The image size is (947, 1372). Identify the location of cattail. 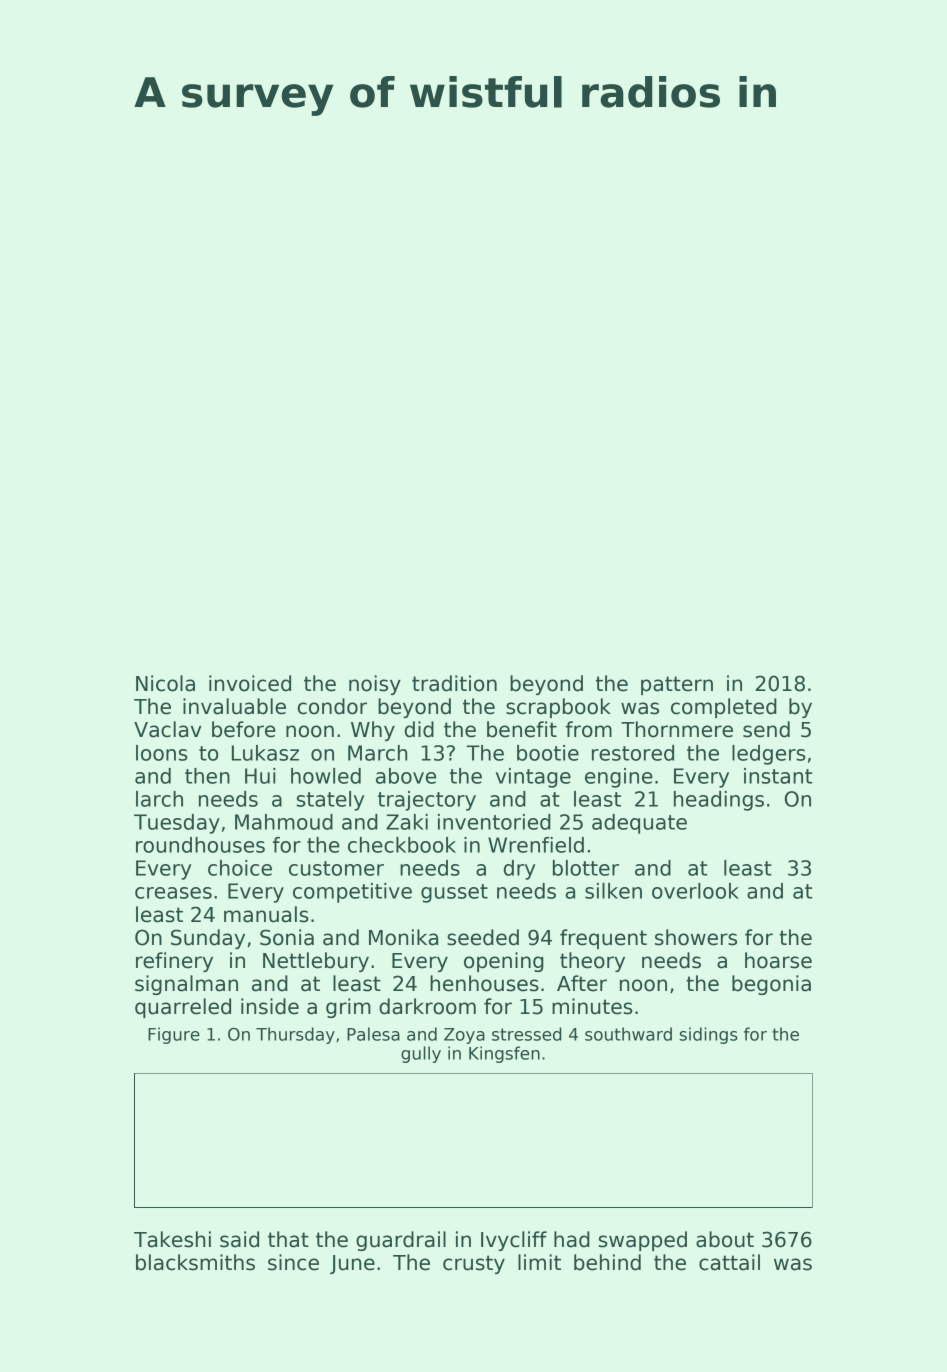
(729, 1262).
